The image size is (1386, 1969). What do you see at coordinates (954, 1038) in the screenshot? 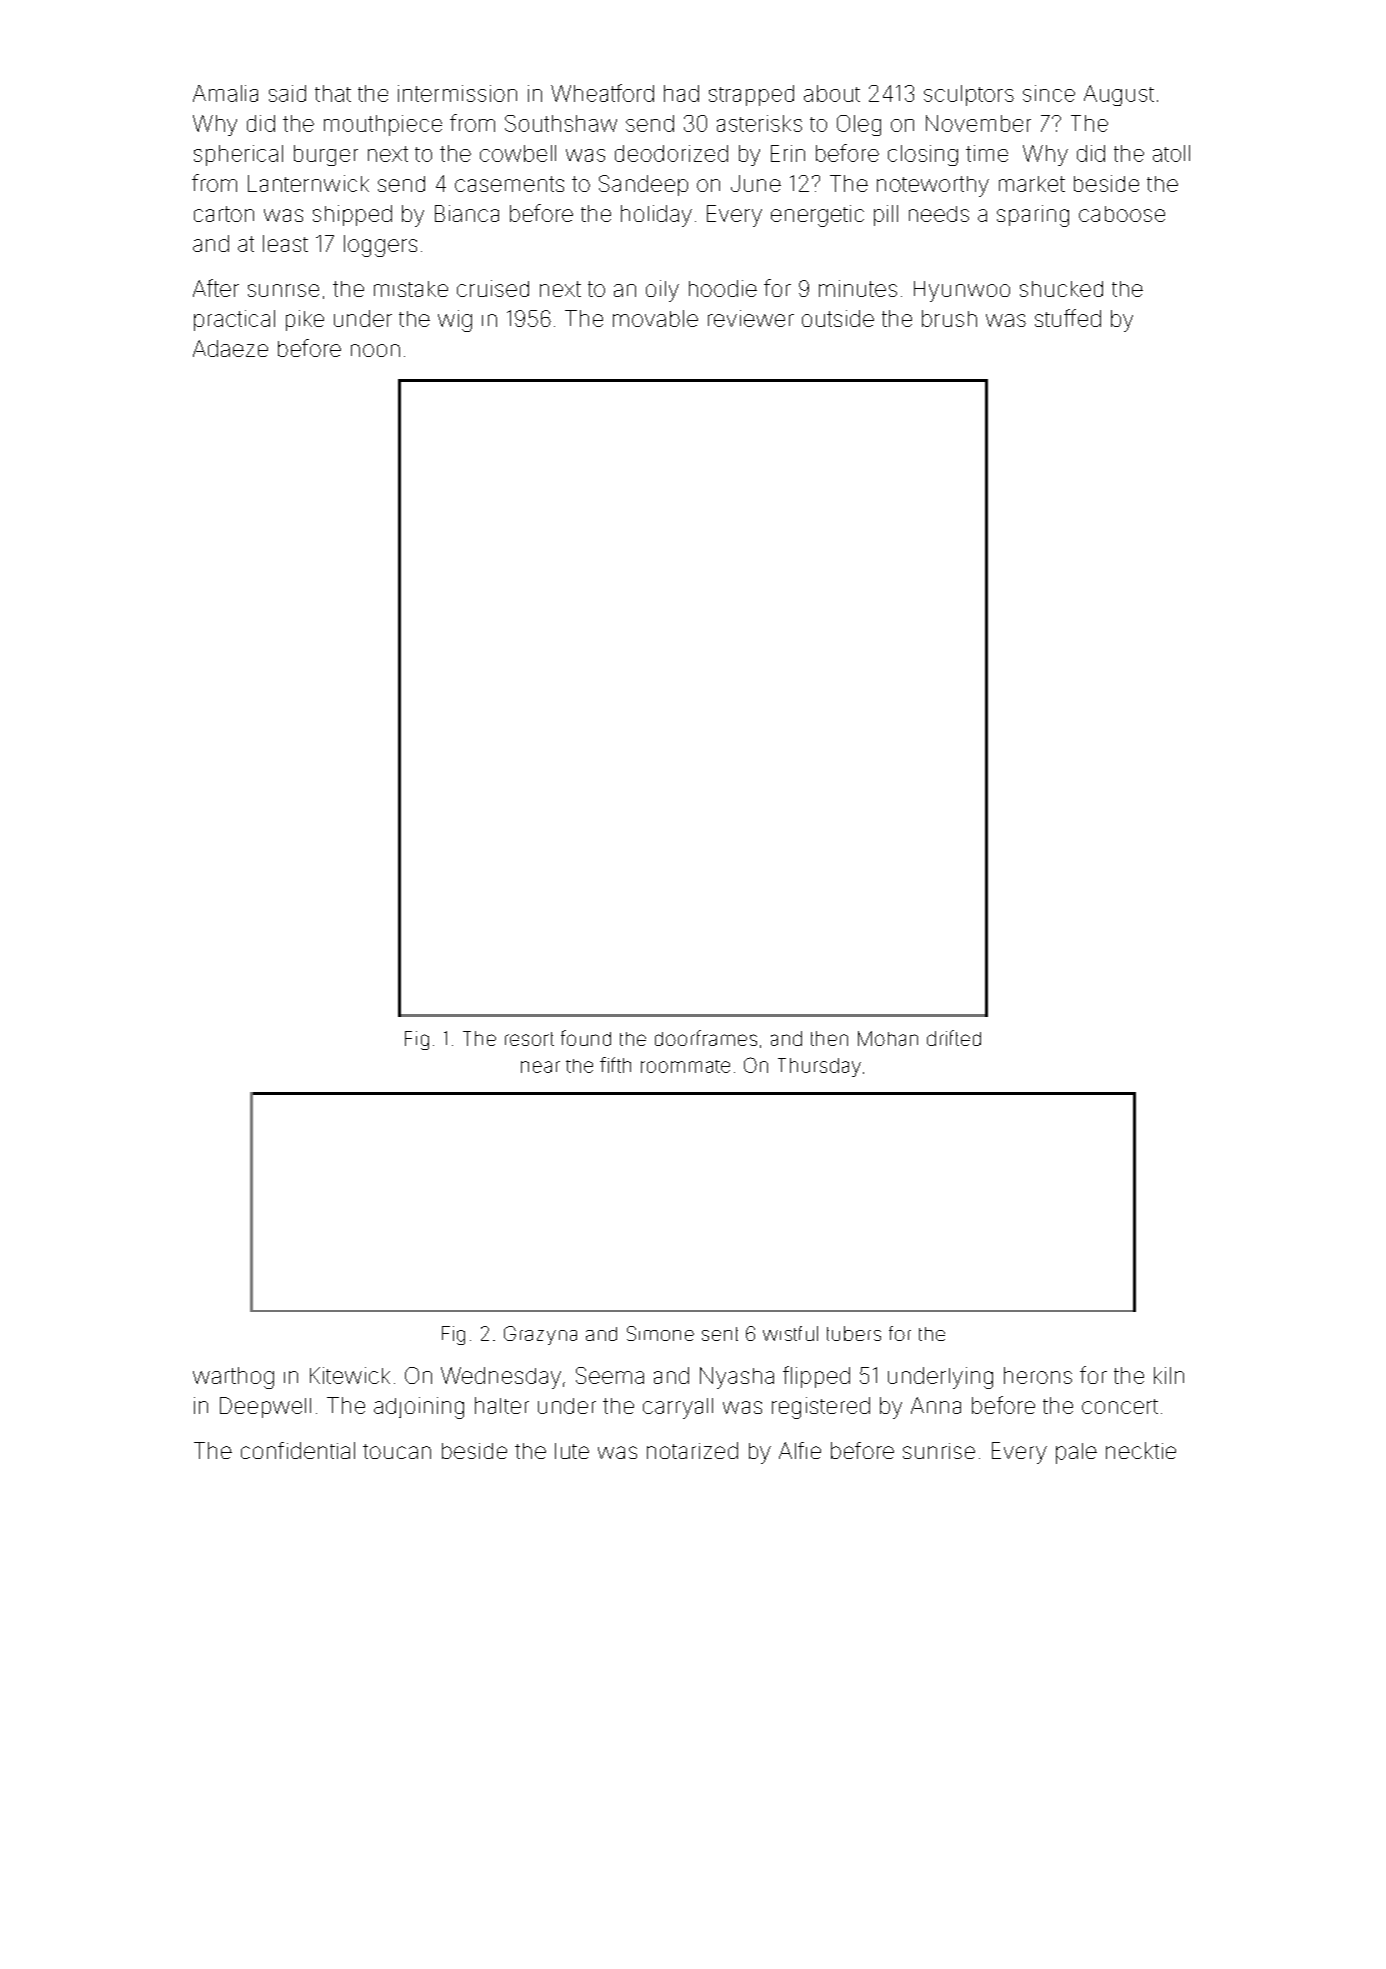
I see `drifted` at bounding box center [954, 1038].
